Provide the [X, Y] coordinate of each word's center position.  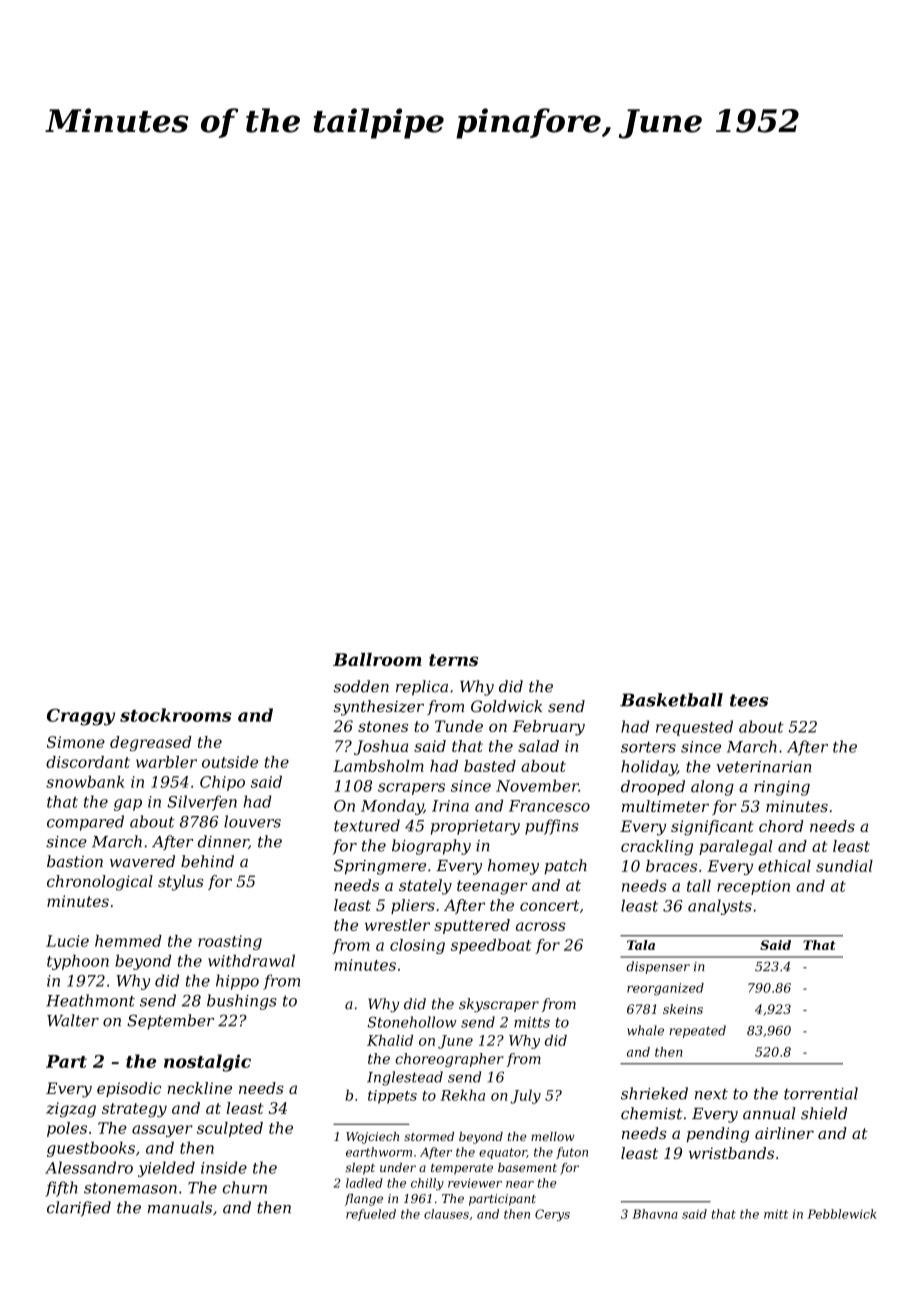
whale [645, 1030]
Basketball [671, 700]
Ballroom [377, 659]
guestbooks [91, 1149]
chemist [652, 1113]
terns [453, 660]
